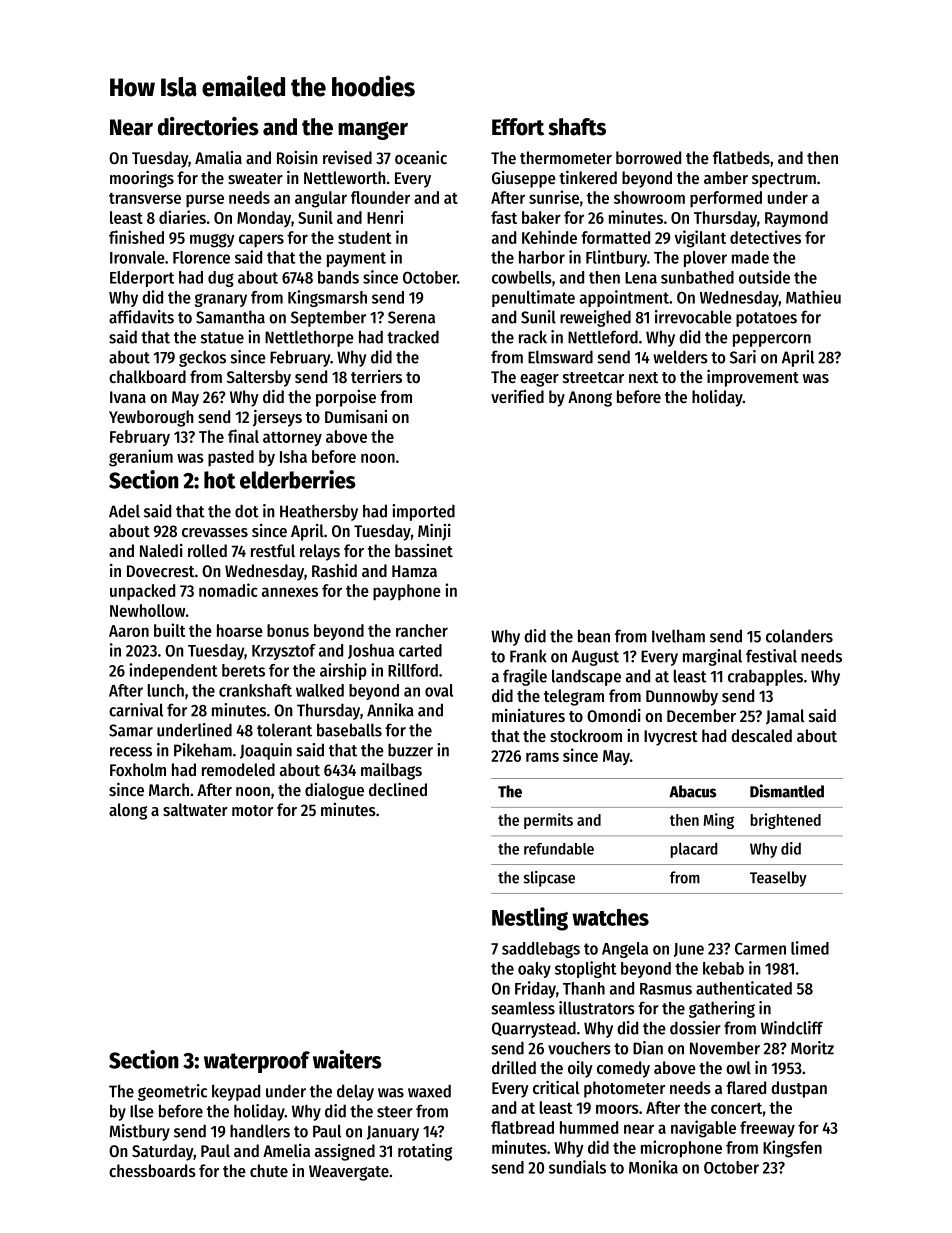  What do you see at coordinates (373, 130) in the screenshot?
I see `manger` at bounding box center [373, 130].
